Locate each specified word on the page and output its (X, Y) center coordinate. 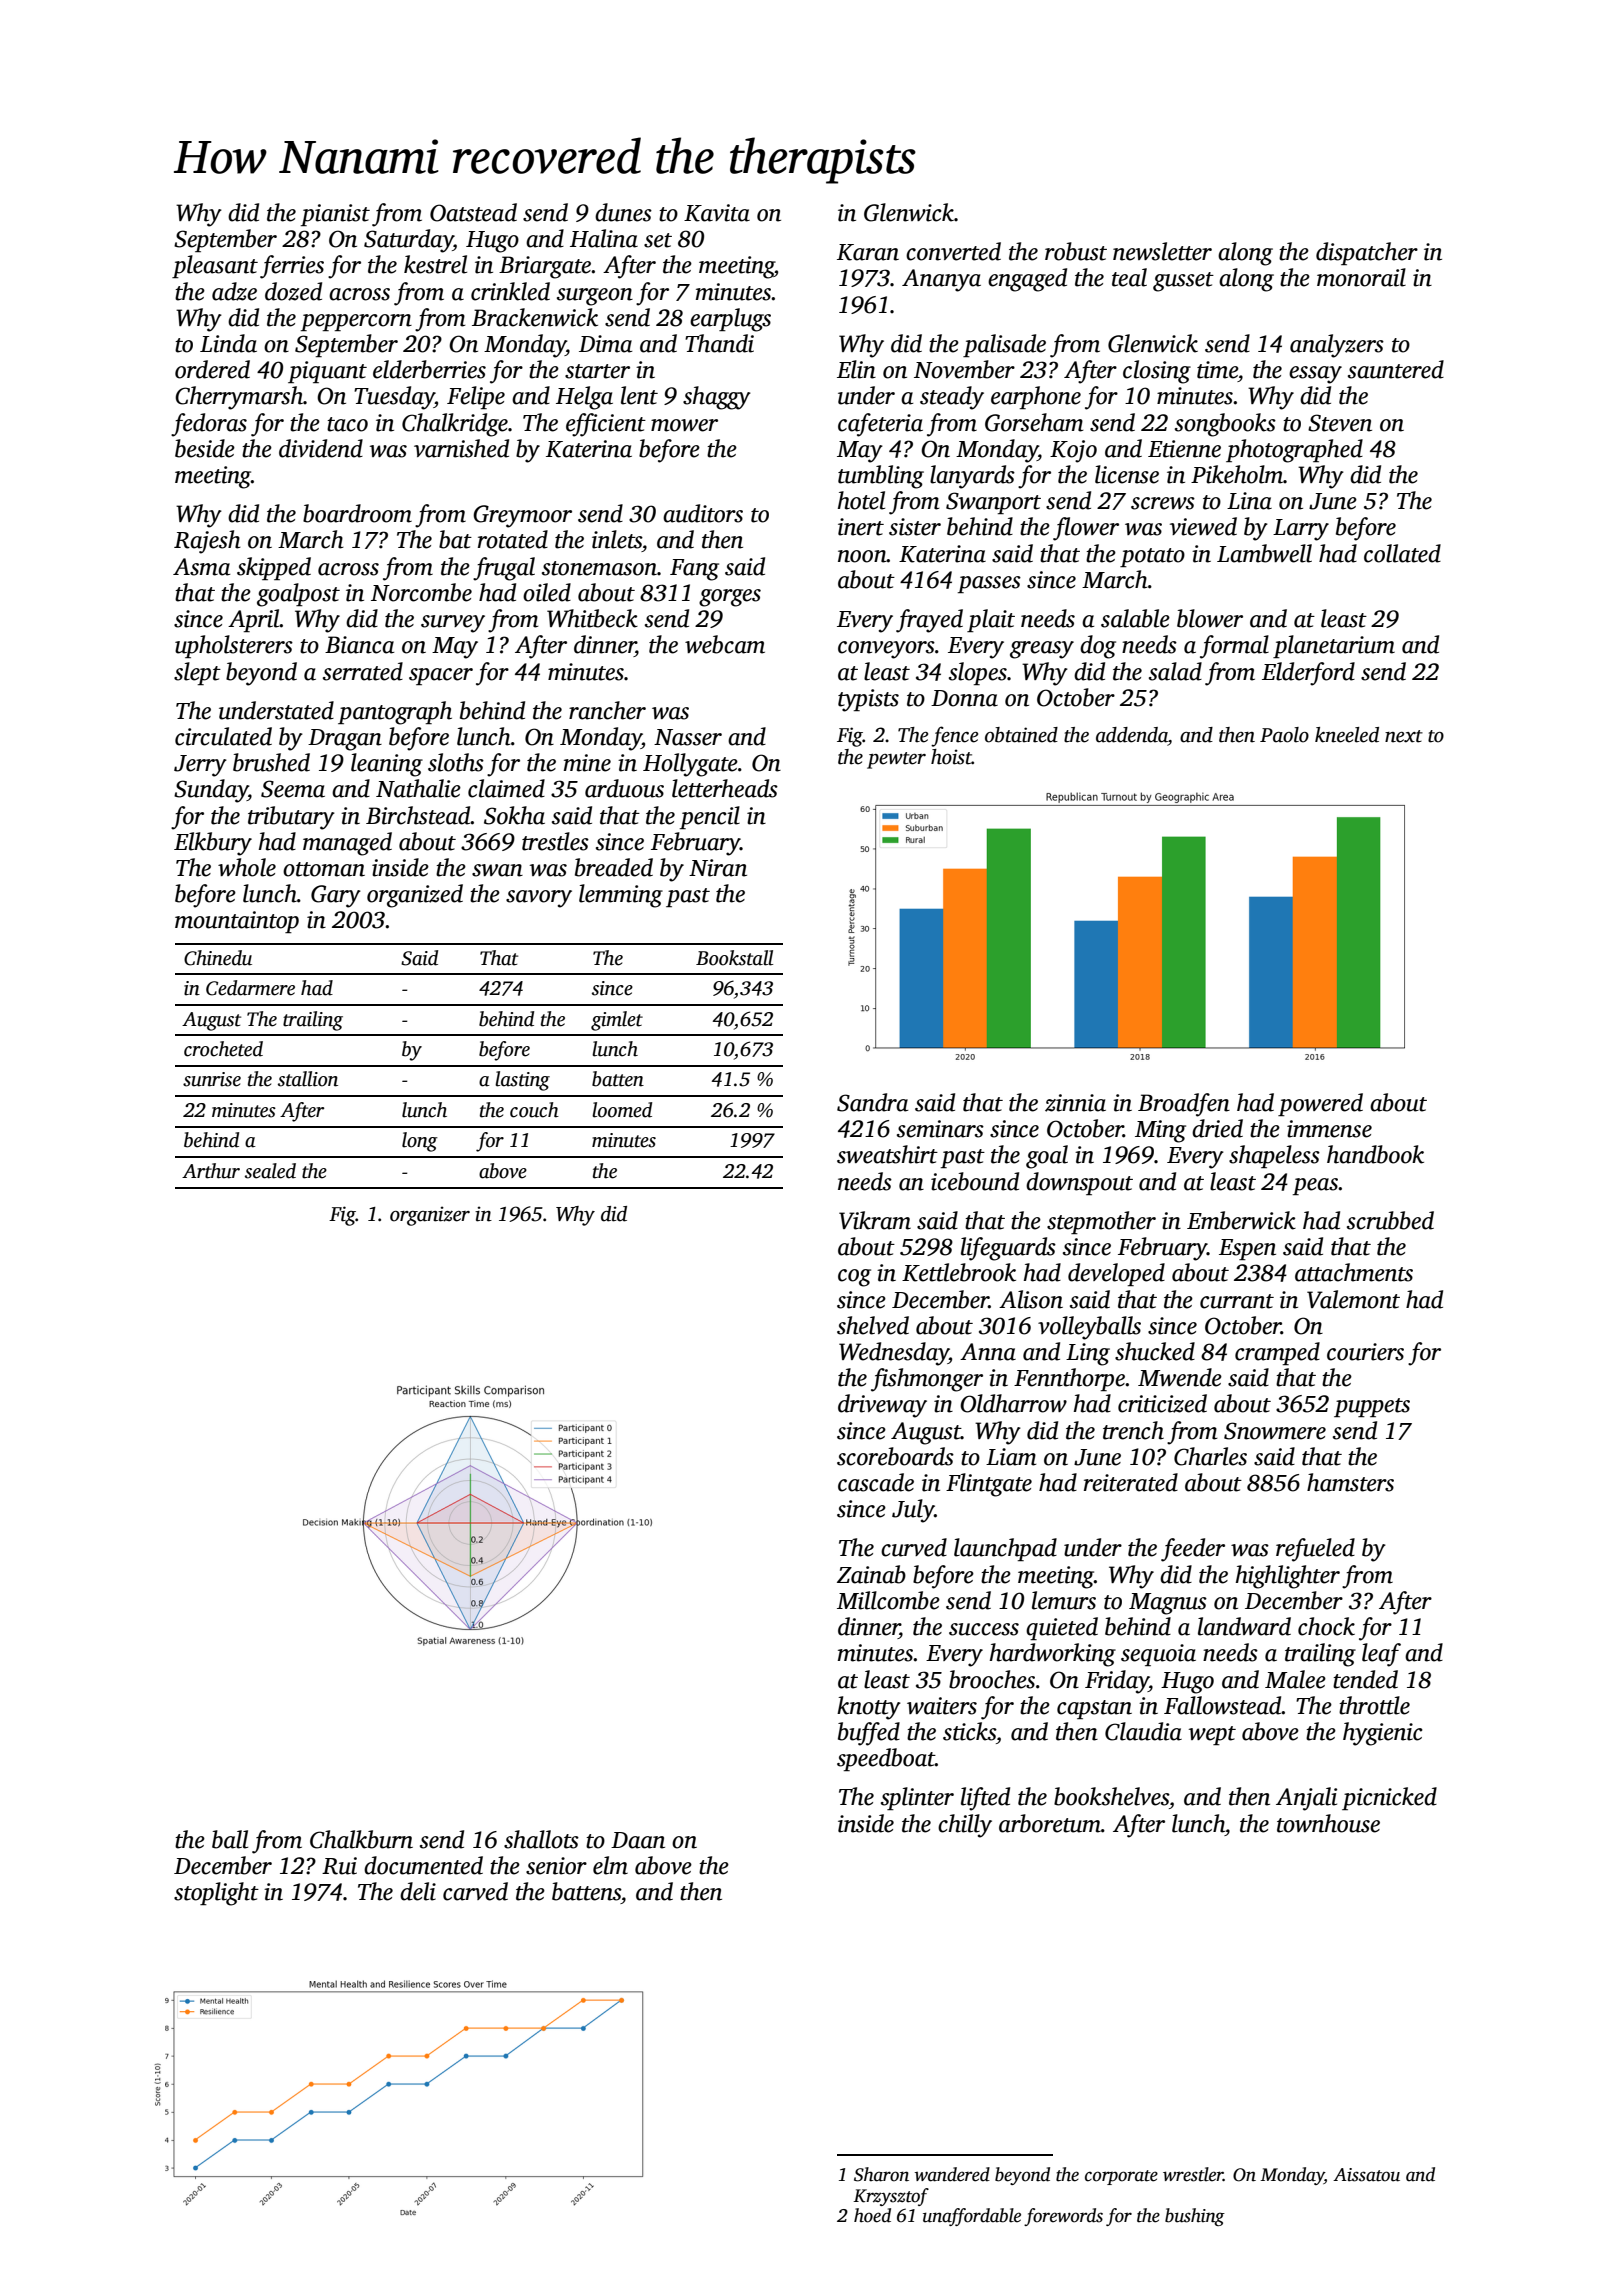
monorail (1361, 277)
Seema (293, 789)
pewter (896, 760)
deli (418, 1891)
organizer (430, 1216)
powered (1320, 1104)
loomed (622, 1110)
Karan (868, 252)
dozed (293, 291)
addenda (1132, 735)
